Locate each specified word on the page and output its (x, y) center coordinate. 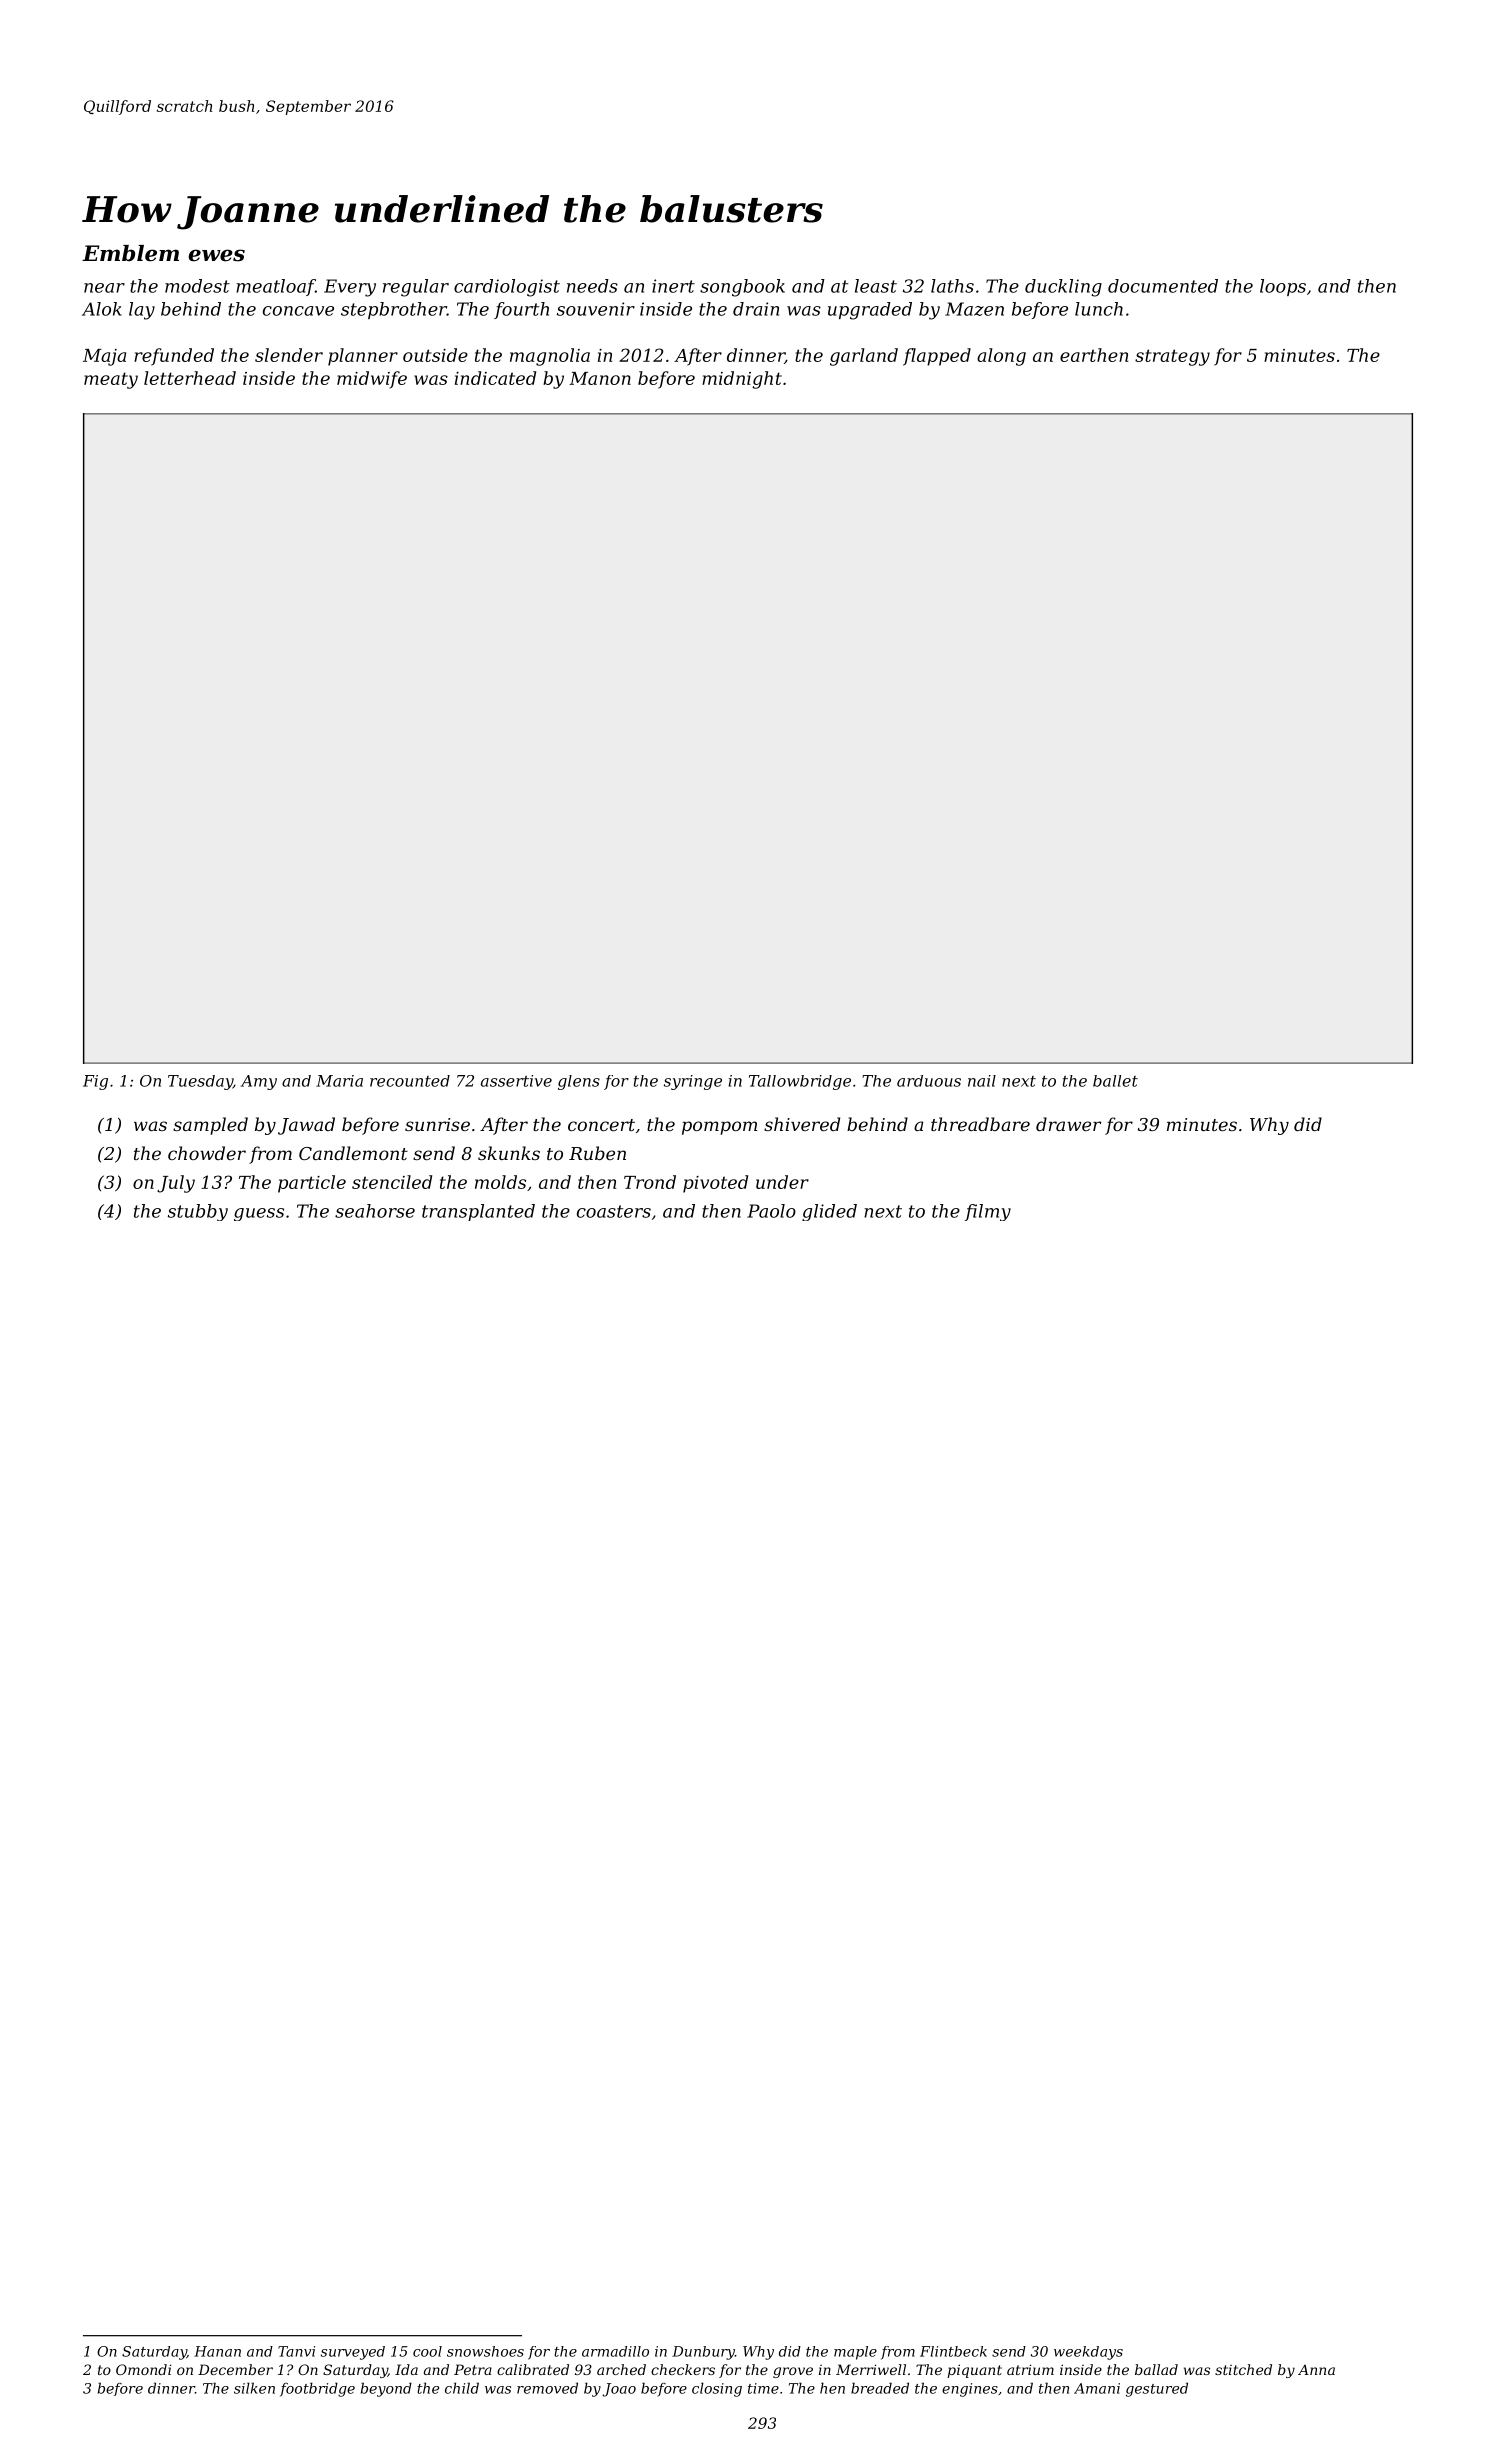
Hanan (217, 2351)
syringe (693, 1082)
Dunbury (703, 2353)
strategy (1172, 357)
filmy (988, 1212)
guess (259, 1214)
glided (829, 1212)
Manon (600, 378)
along (1001, 357)
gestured (1157, 2389)
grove (793, 2372)
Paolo (771, 1211)
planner (363, 357)
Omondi (143, 2369)
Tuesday (200, 1082)
